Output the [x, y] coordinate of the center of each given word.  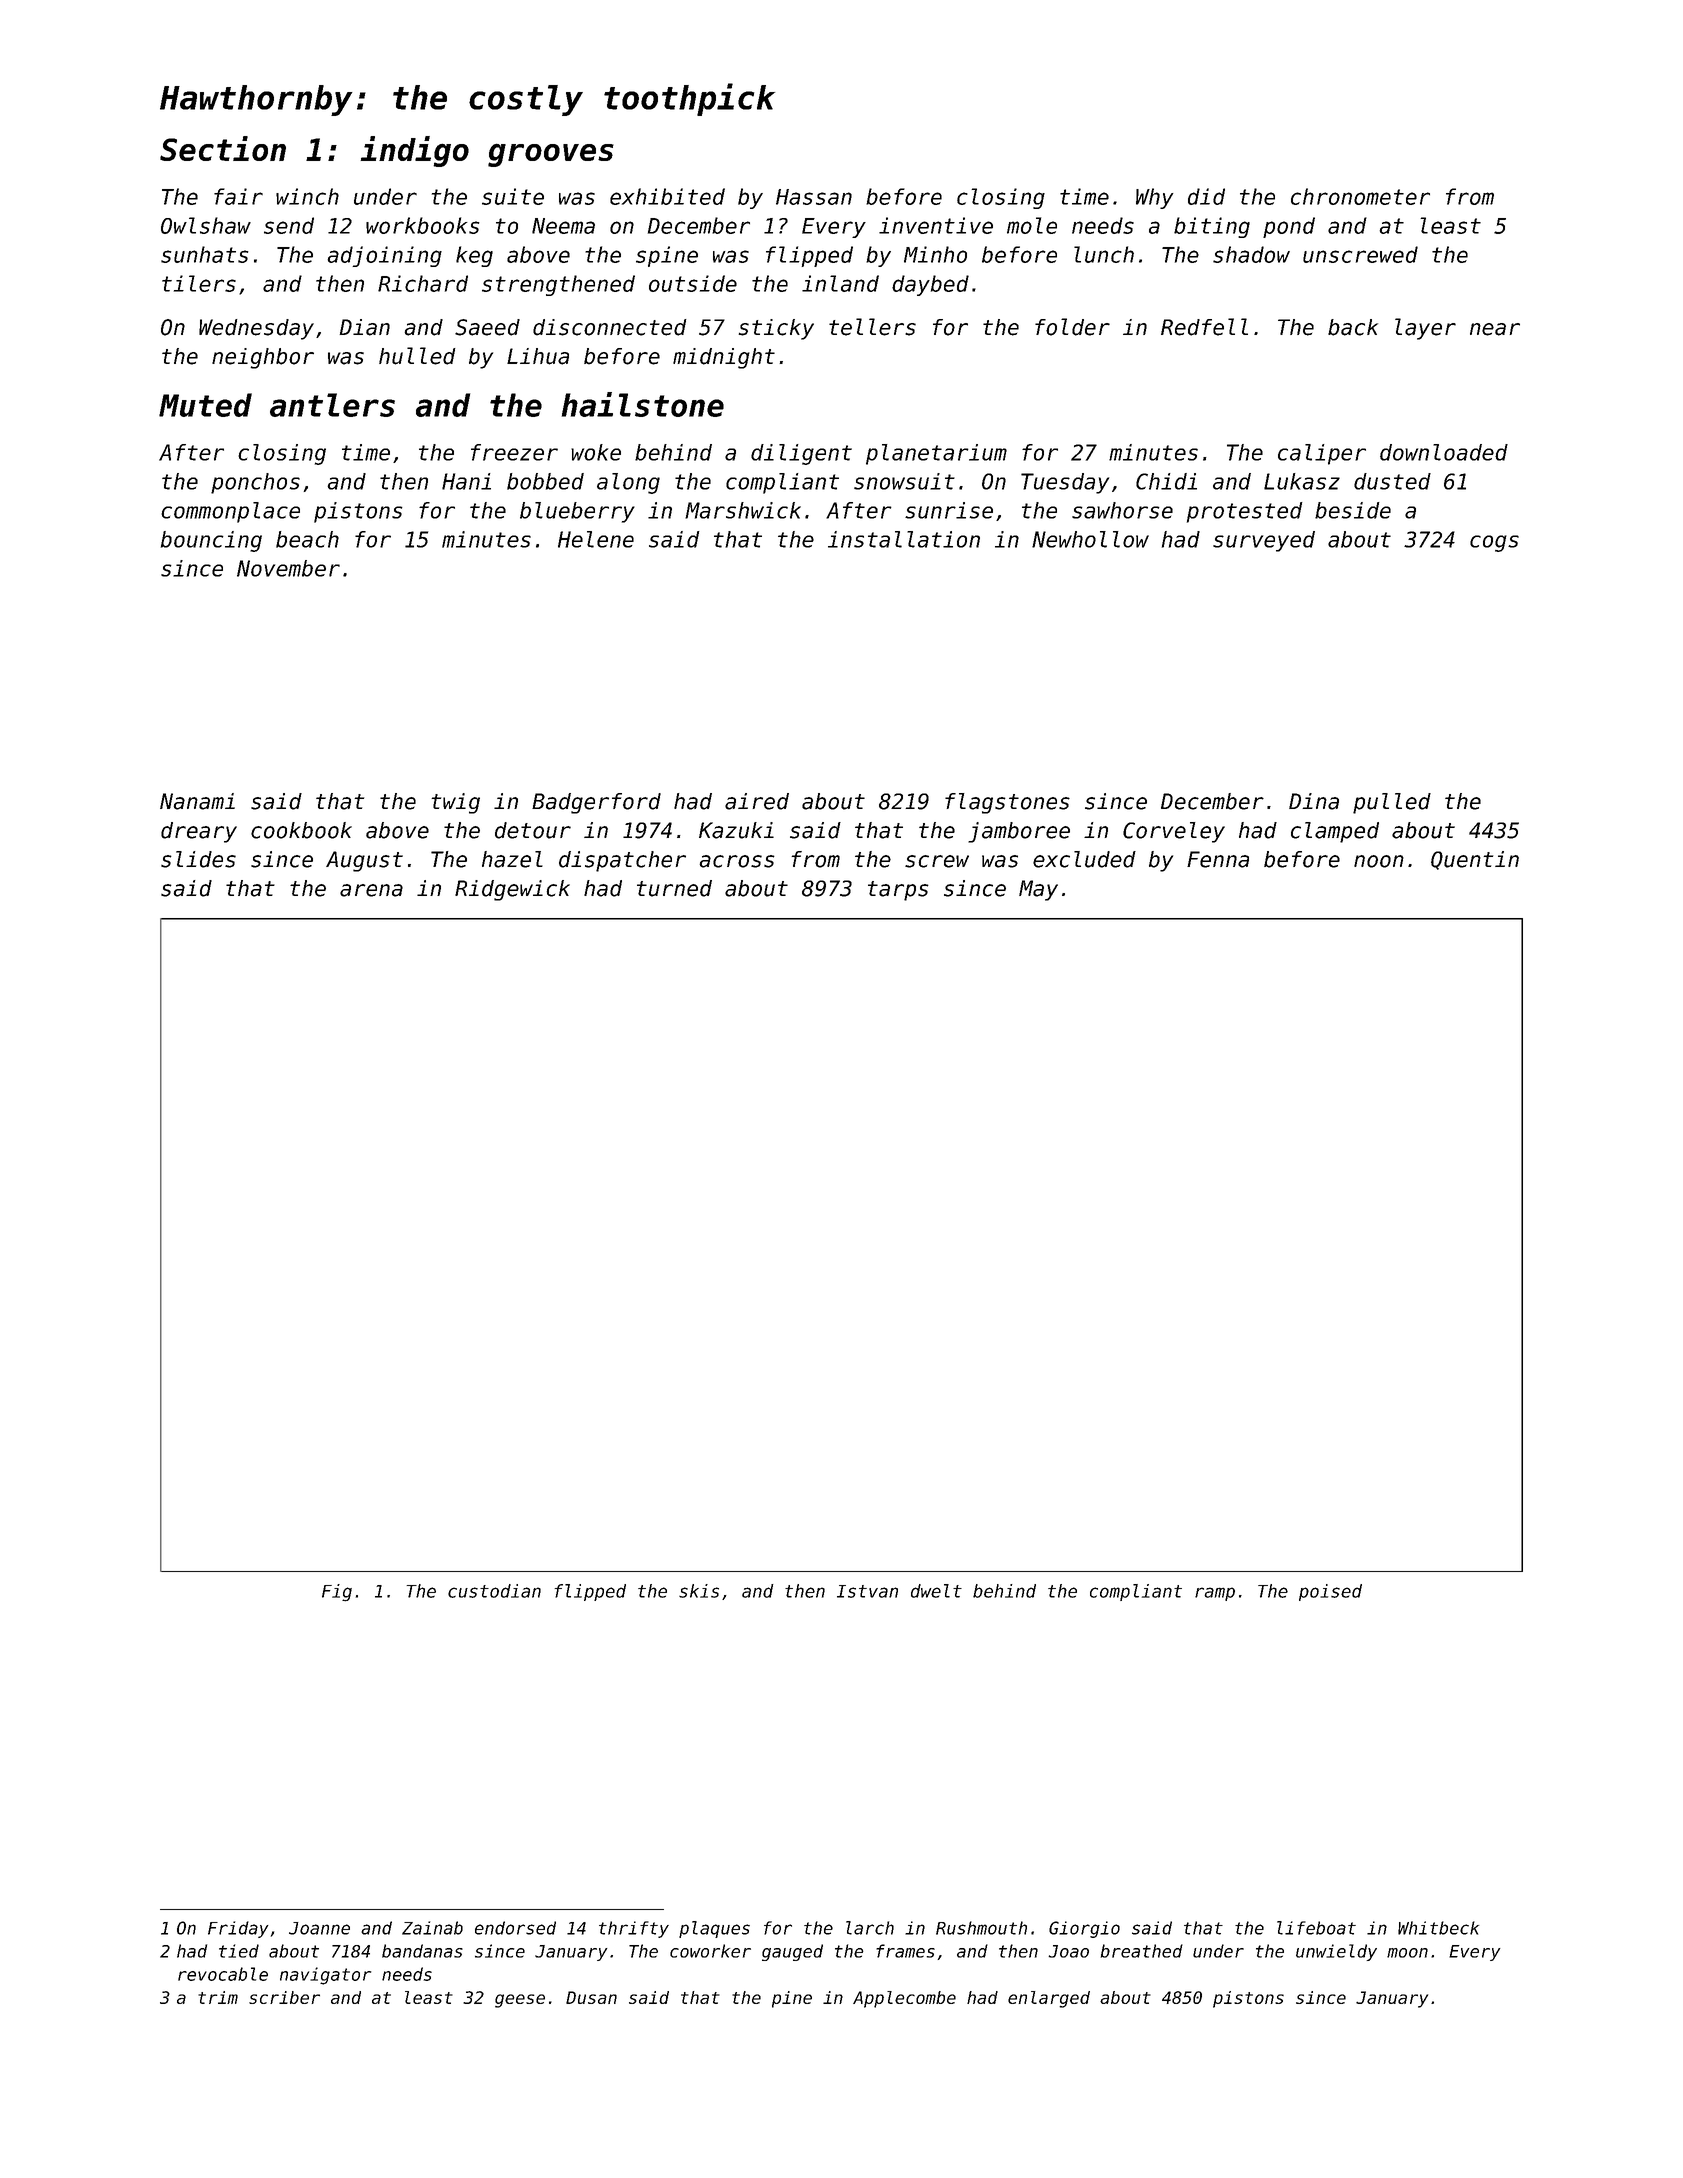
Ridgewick [512, 890]
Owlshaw [206, 225]
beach [307, 539]
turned [674, 888]
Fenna [1218, 859]
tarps [898, 891]
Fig [337, 1593]
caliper [1322, 454]
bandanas [422, 1951]
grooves [551, 155]
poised [1330, 1592]
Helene [596, 539]
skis [699, 1591]
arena [371, 890]
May [1038, 890]
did [1206, 196]
